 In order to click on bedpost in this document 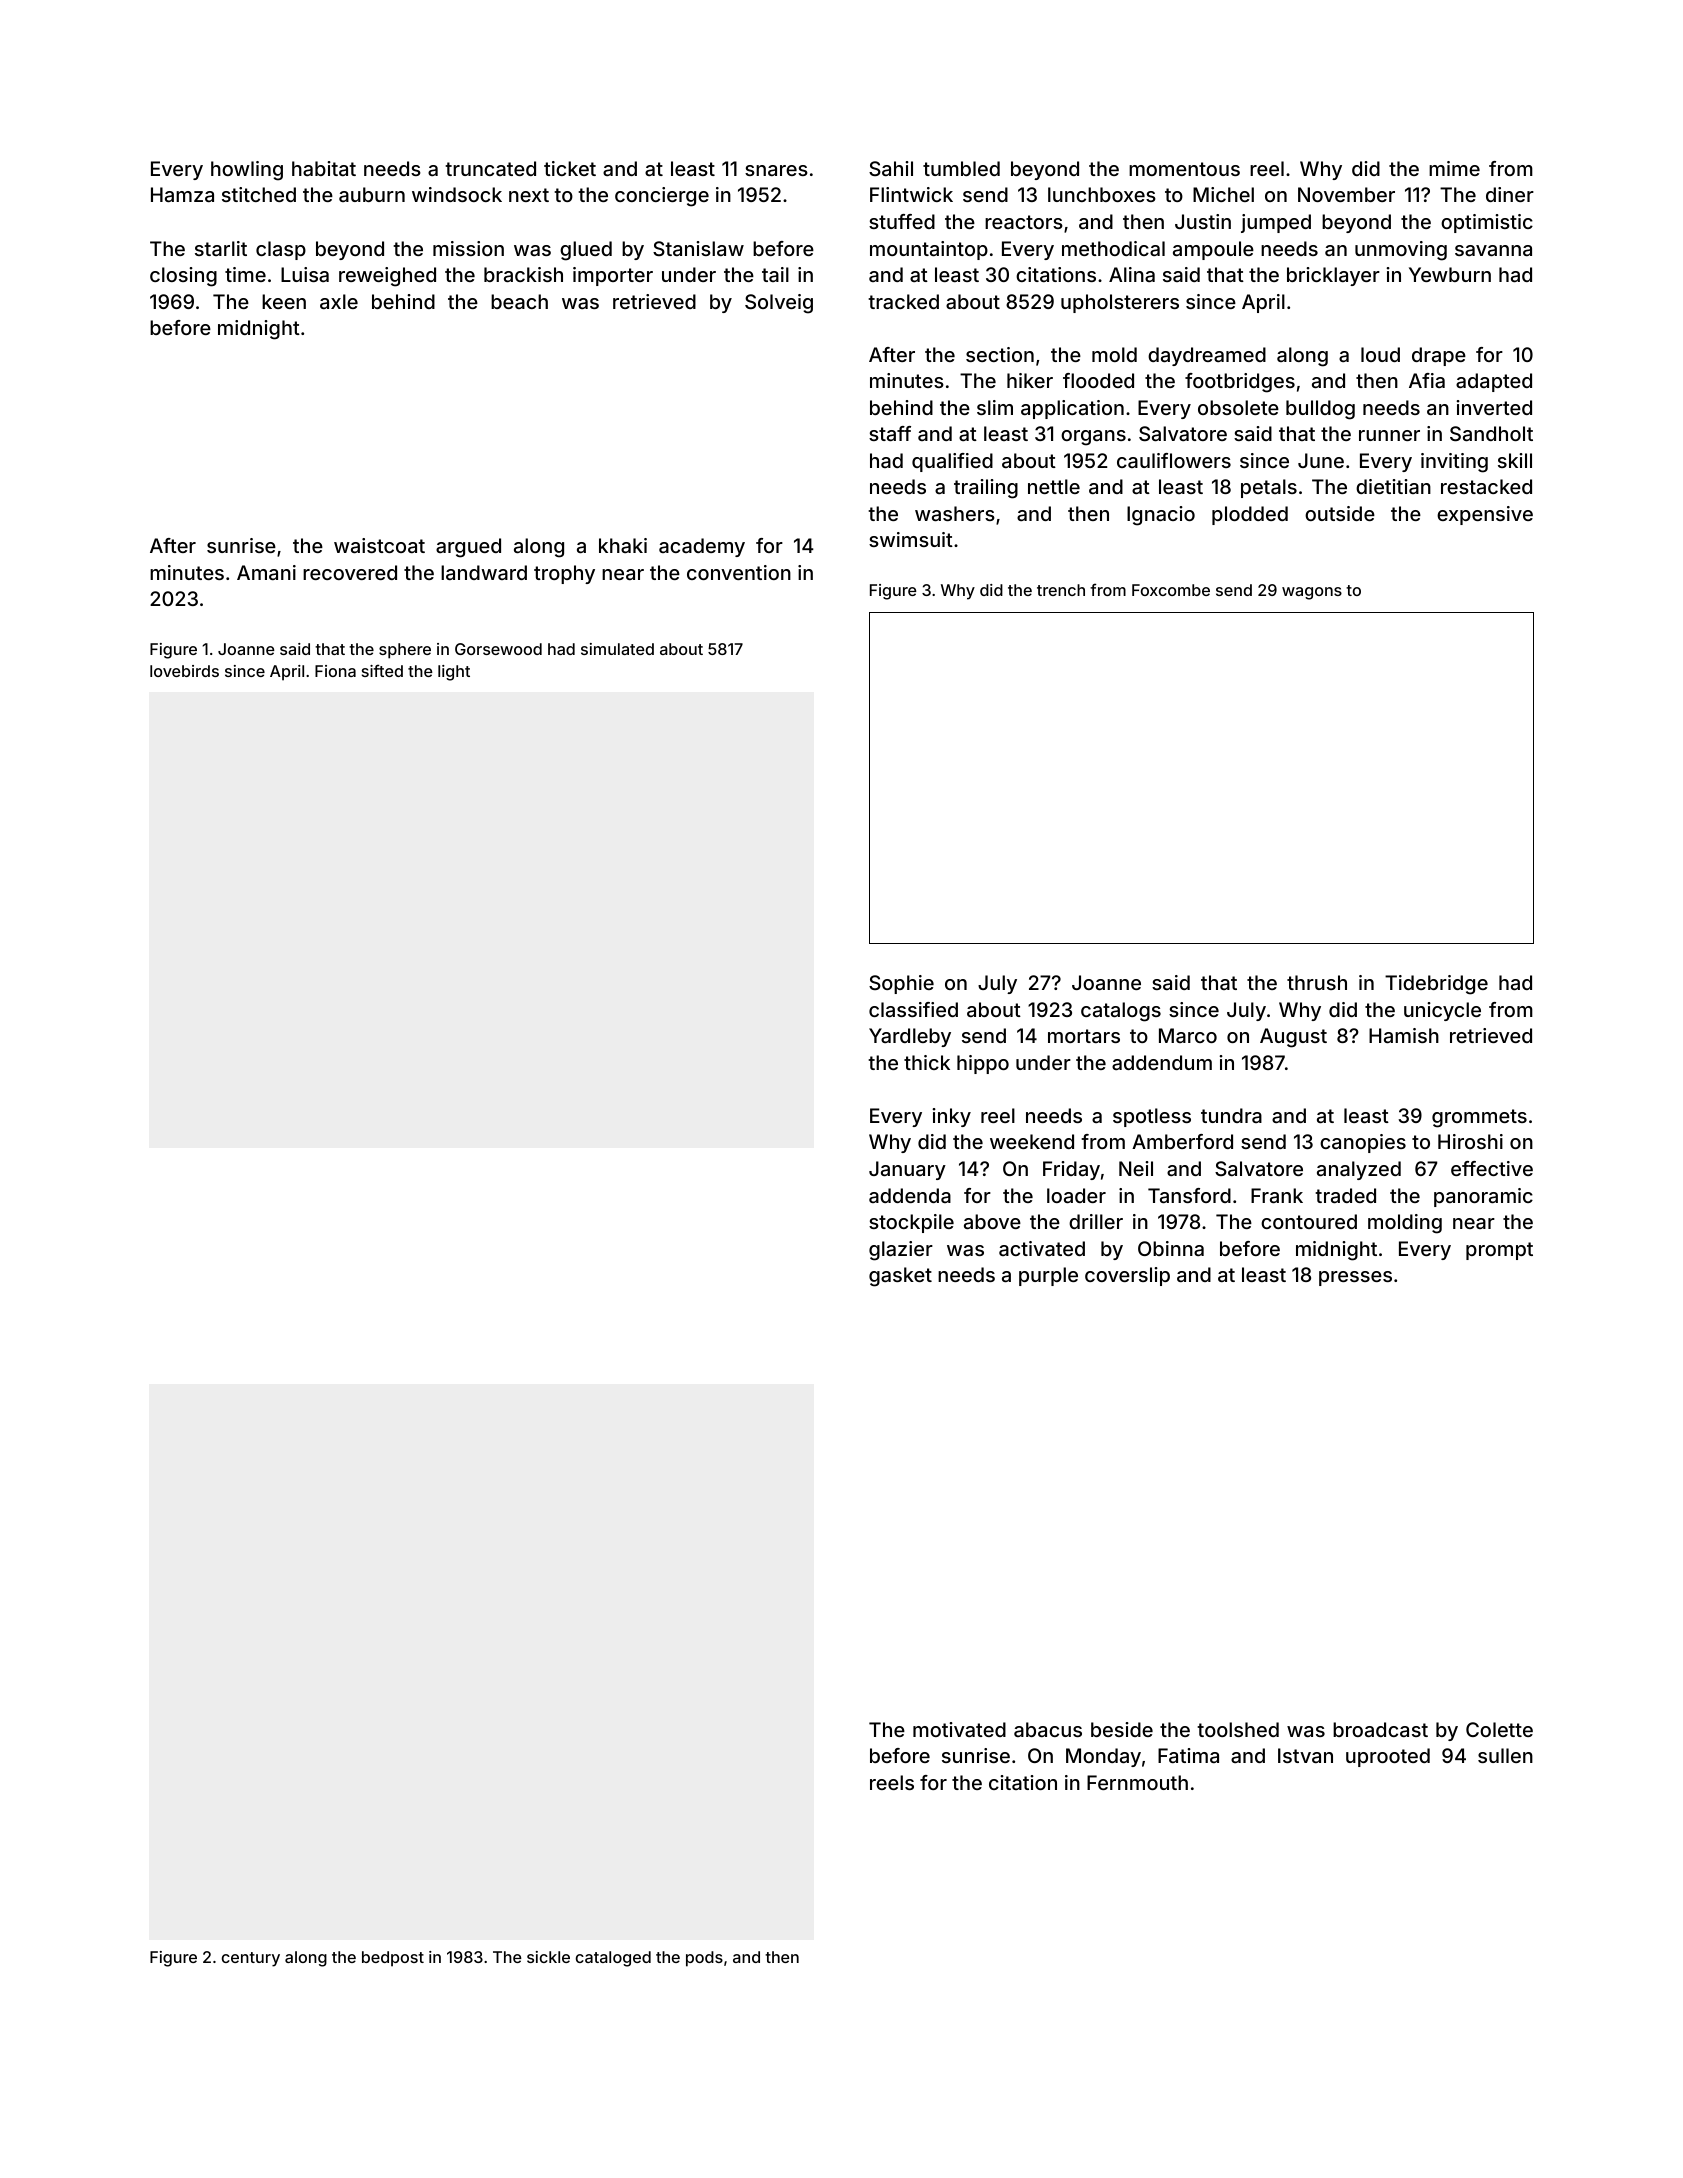, I will do `click(393, 1959)`.
